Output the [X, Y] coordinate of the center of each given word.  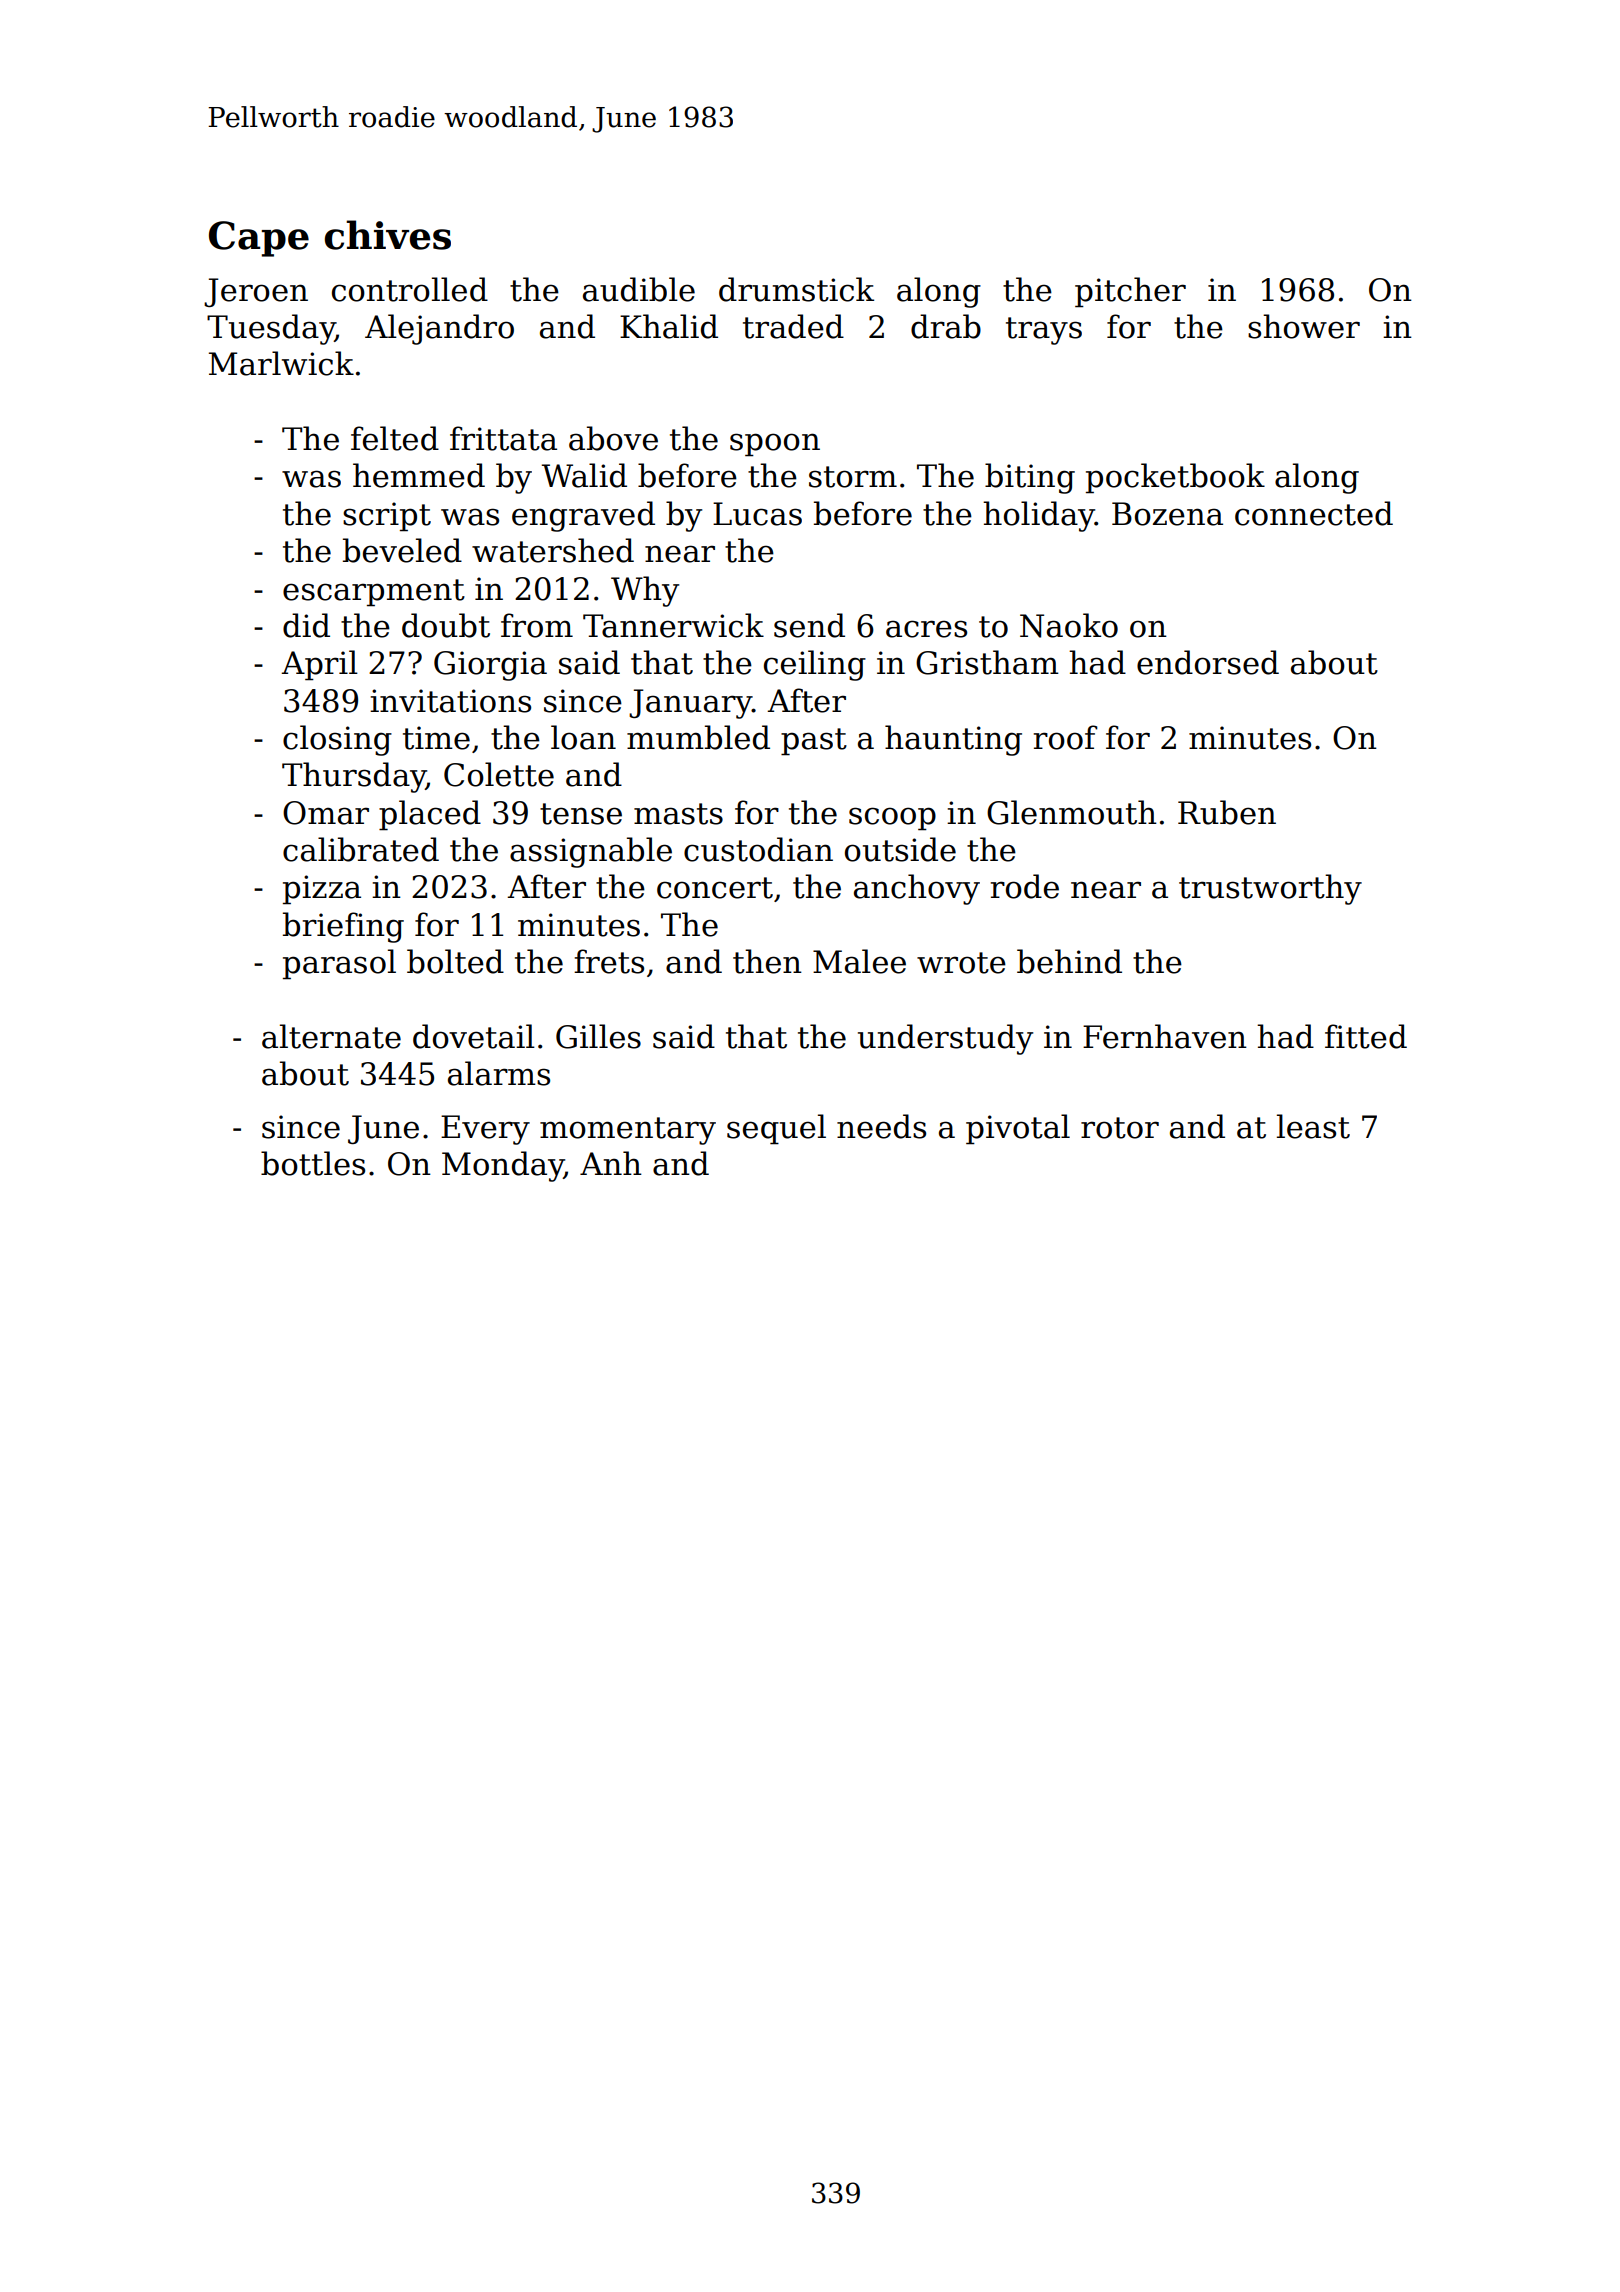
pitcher [1130, 292]
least [1313, 1126]
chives [388, 235]
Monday [503, 1166]
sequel [776, 1129]
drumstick [796, 289]
